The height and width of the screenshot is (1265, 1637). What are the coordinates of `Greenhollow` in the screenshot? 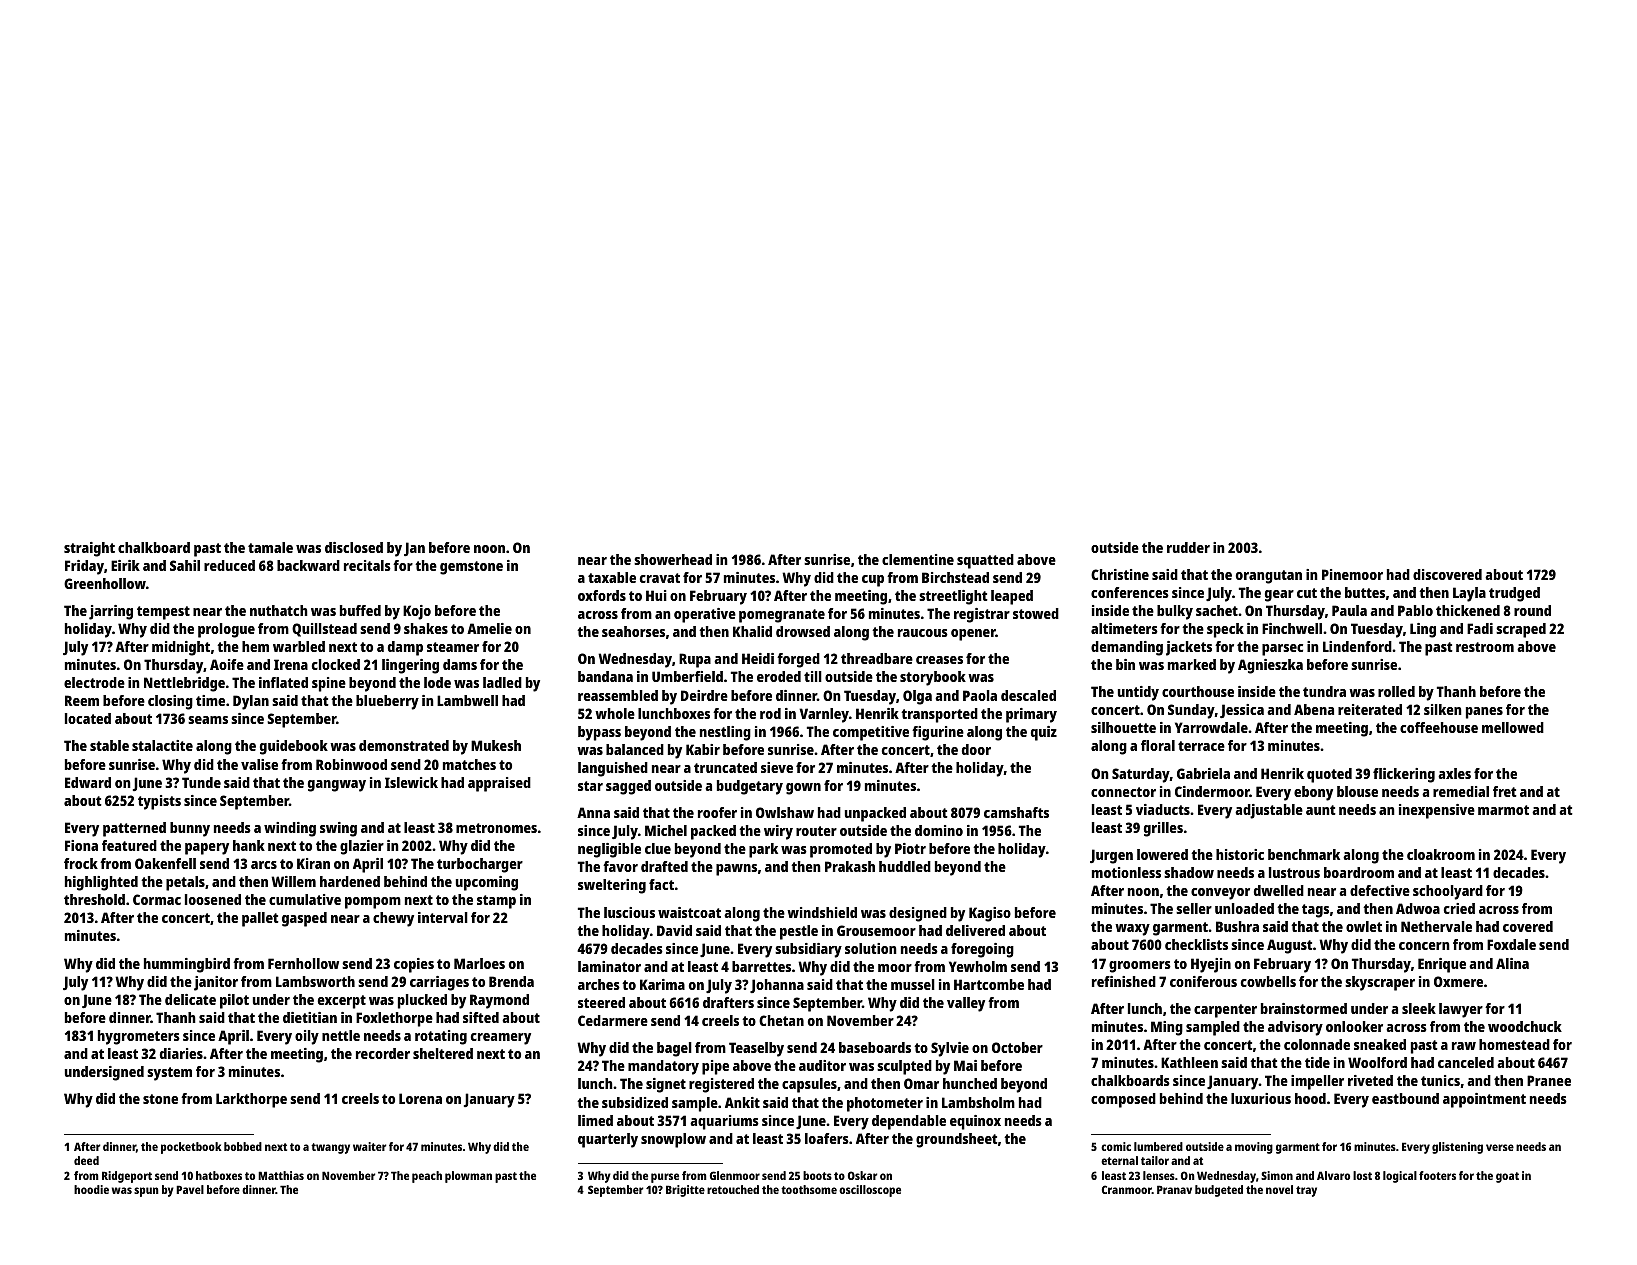 It's located at (105, 583).
